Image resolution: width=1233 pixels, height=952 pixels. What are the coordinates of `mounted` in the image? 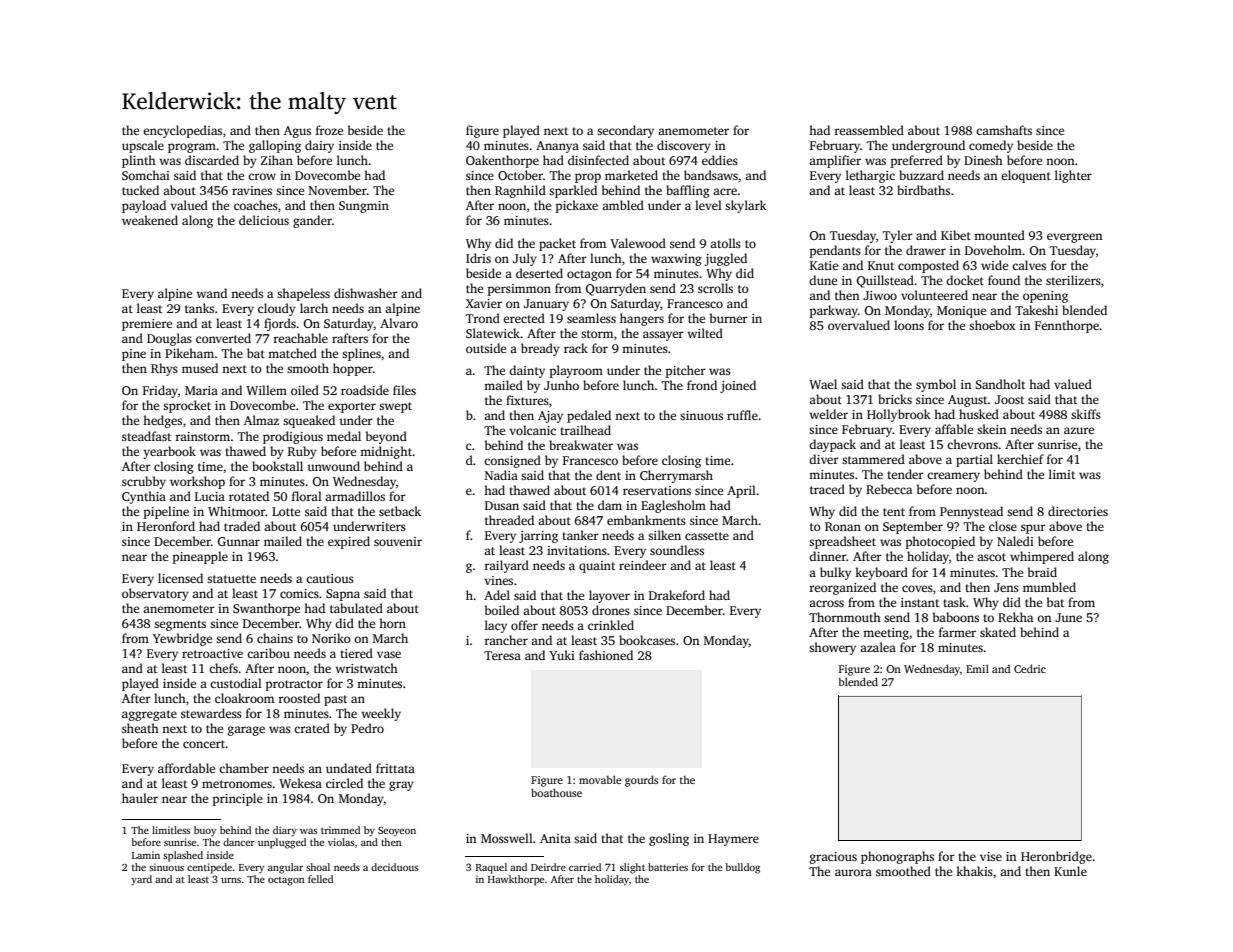 It's located at (999, 235).
